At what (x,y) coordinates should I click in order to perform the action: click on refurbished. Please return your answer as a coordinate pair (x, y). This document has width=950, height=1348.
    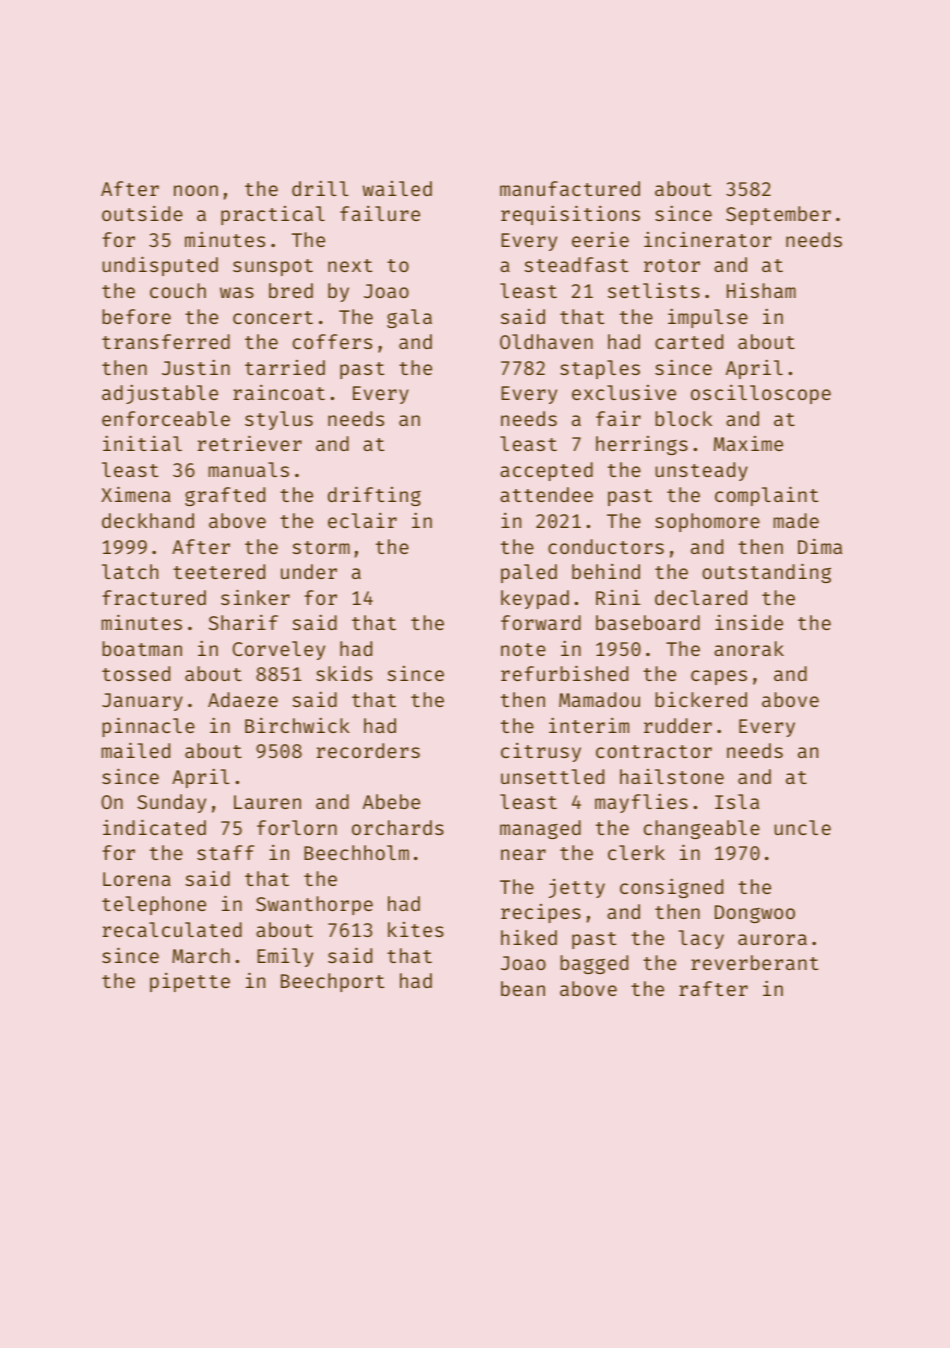
    Looking at the image, I should click on (564, 673).
